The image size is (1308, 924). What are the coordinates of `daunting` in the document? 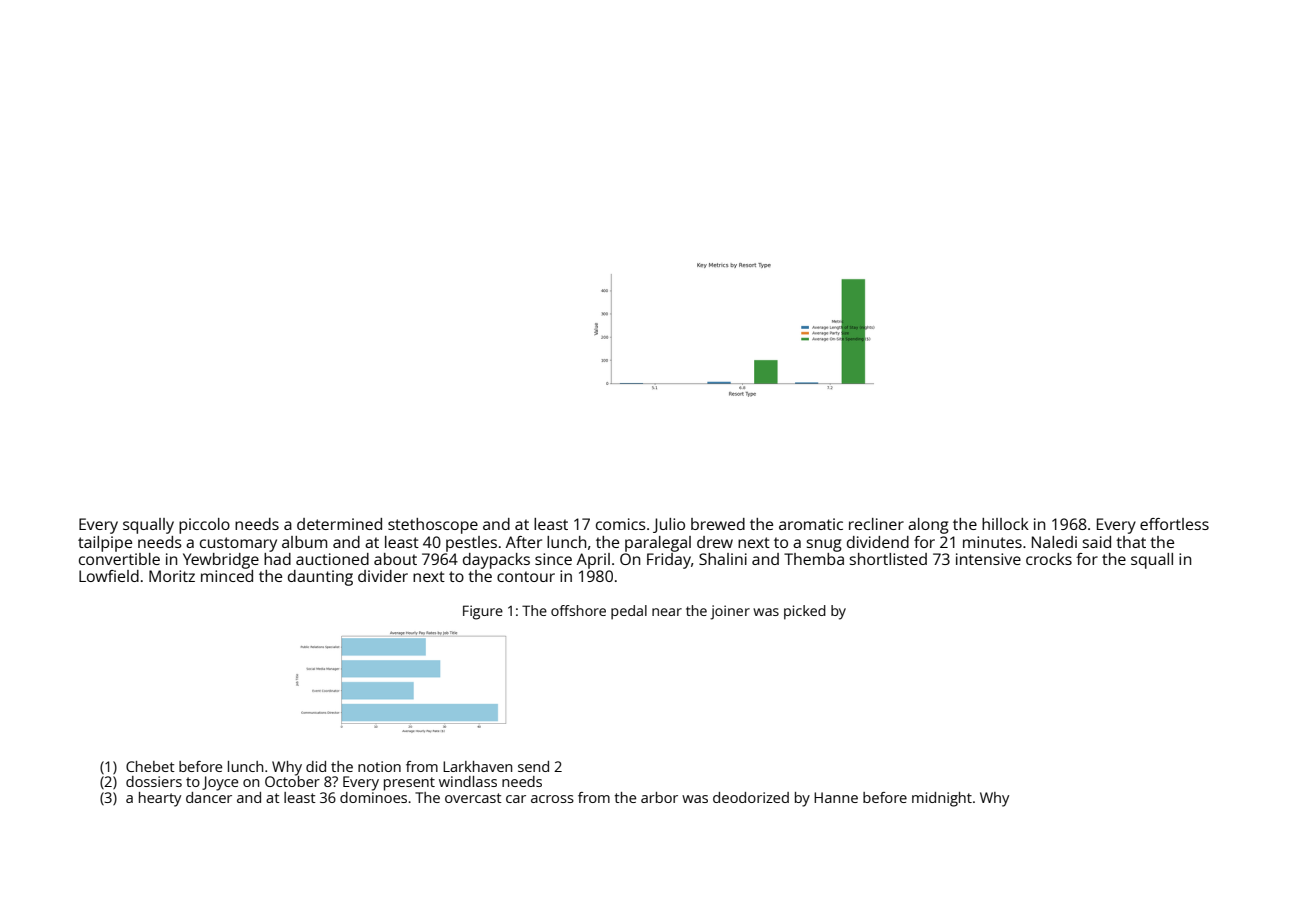 It's located at (320, 578).
